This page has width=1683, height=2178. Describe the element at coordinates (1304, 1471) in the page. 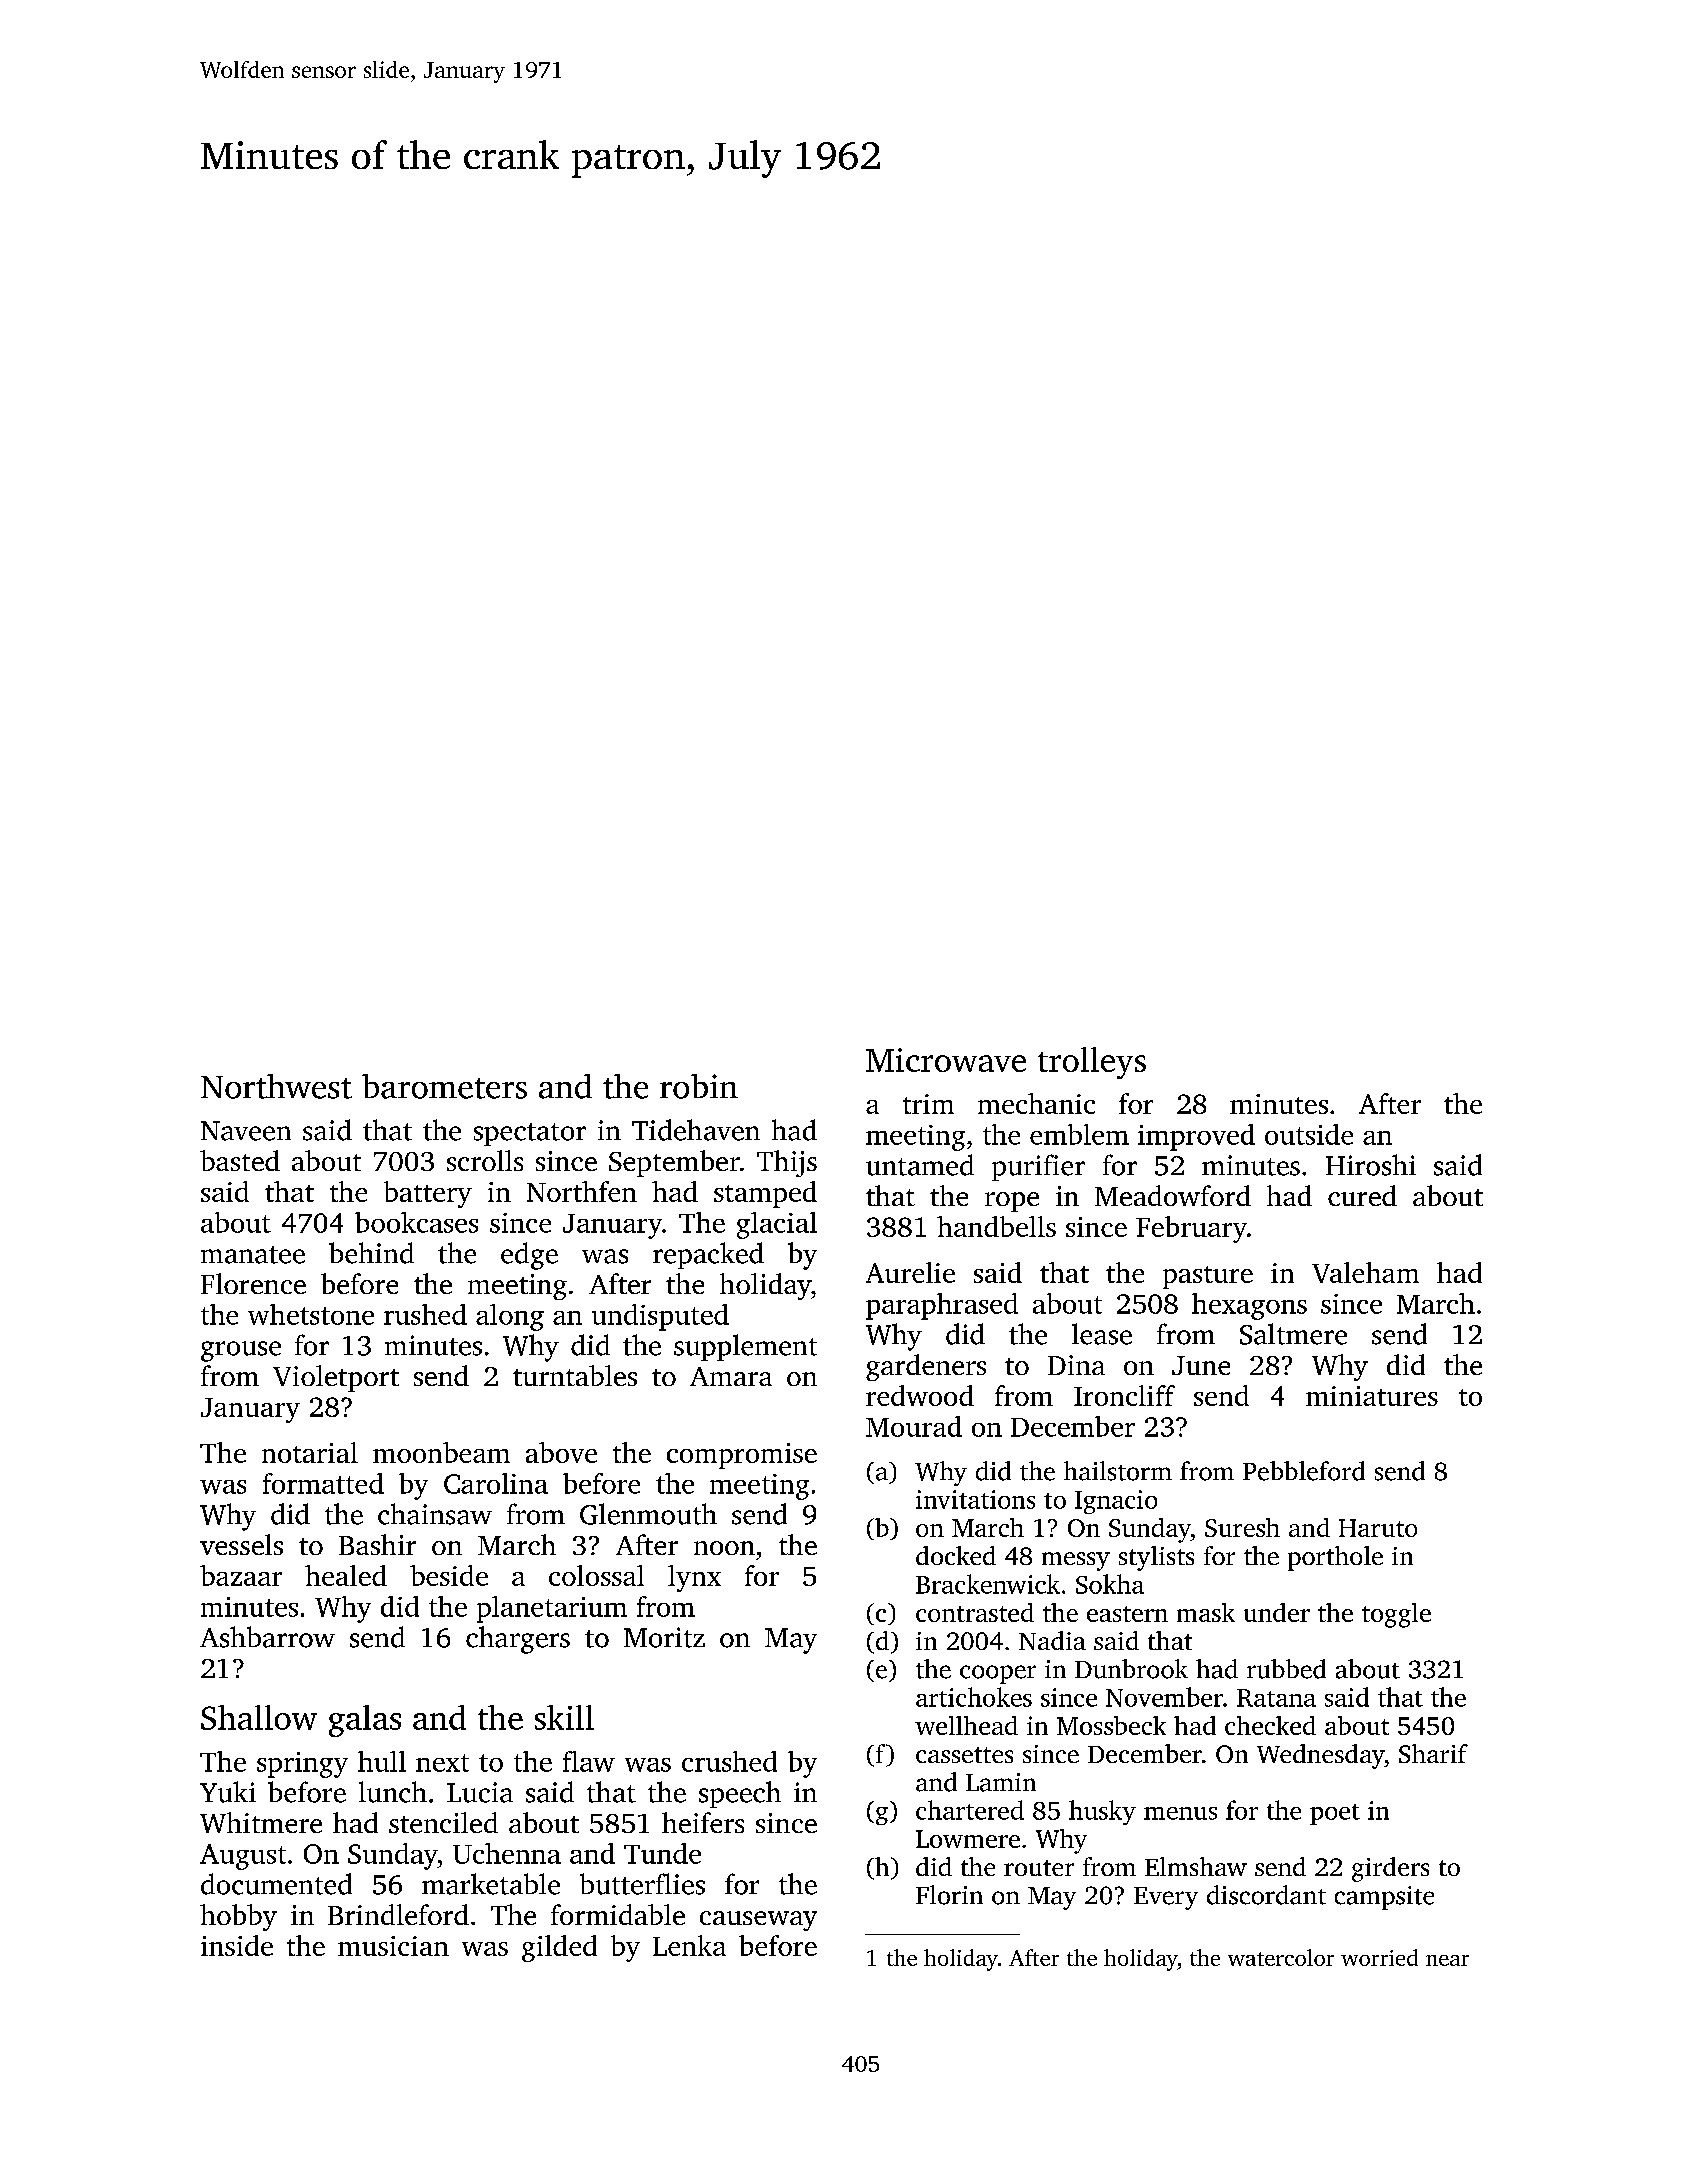

I see `Pebbleford` at that location.
